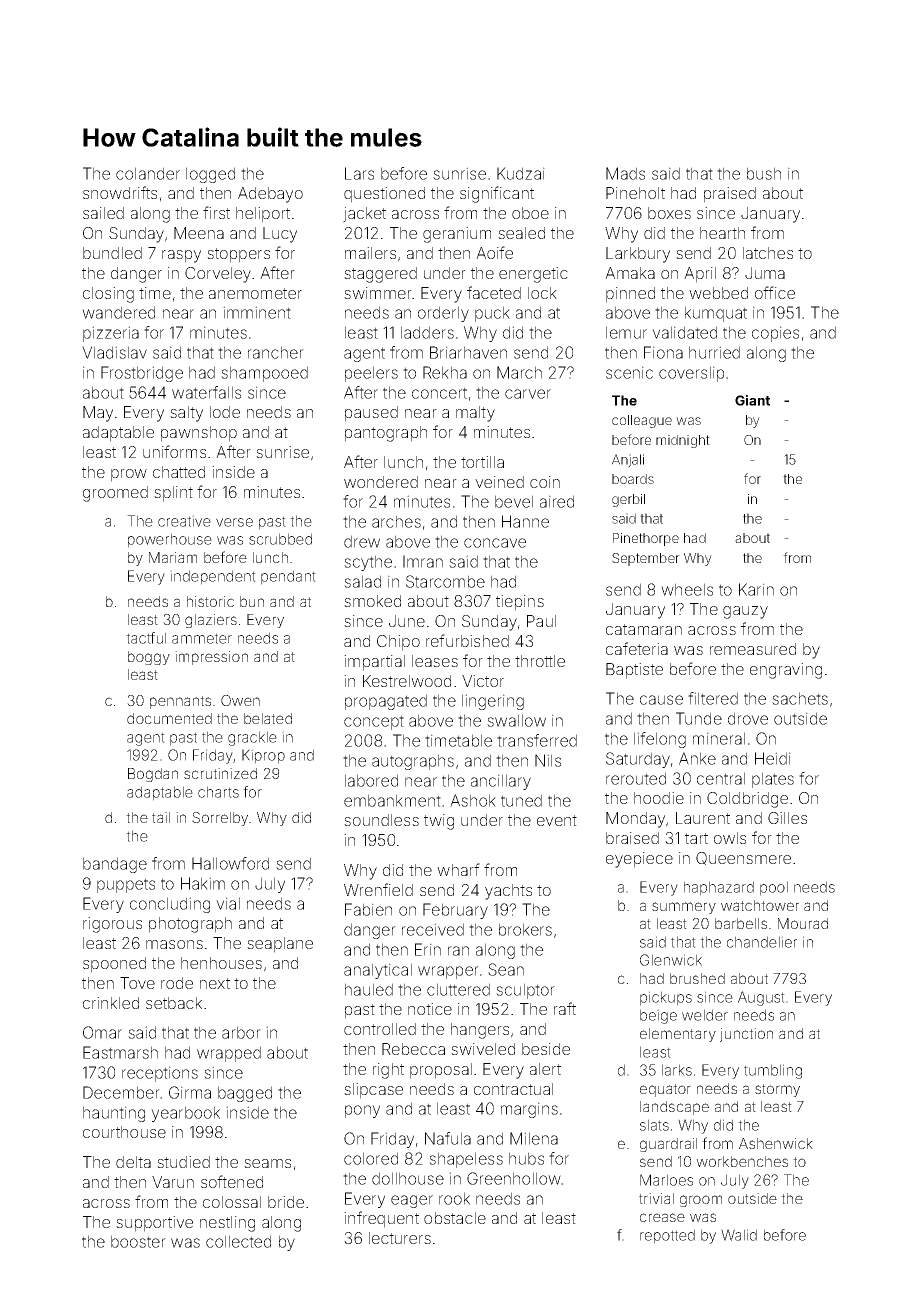  What do you see at coordinates (787, 818) in the screenshot?
I see `Gilles` at bounding box center [787, 818].
